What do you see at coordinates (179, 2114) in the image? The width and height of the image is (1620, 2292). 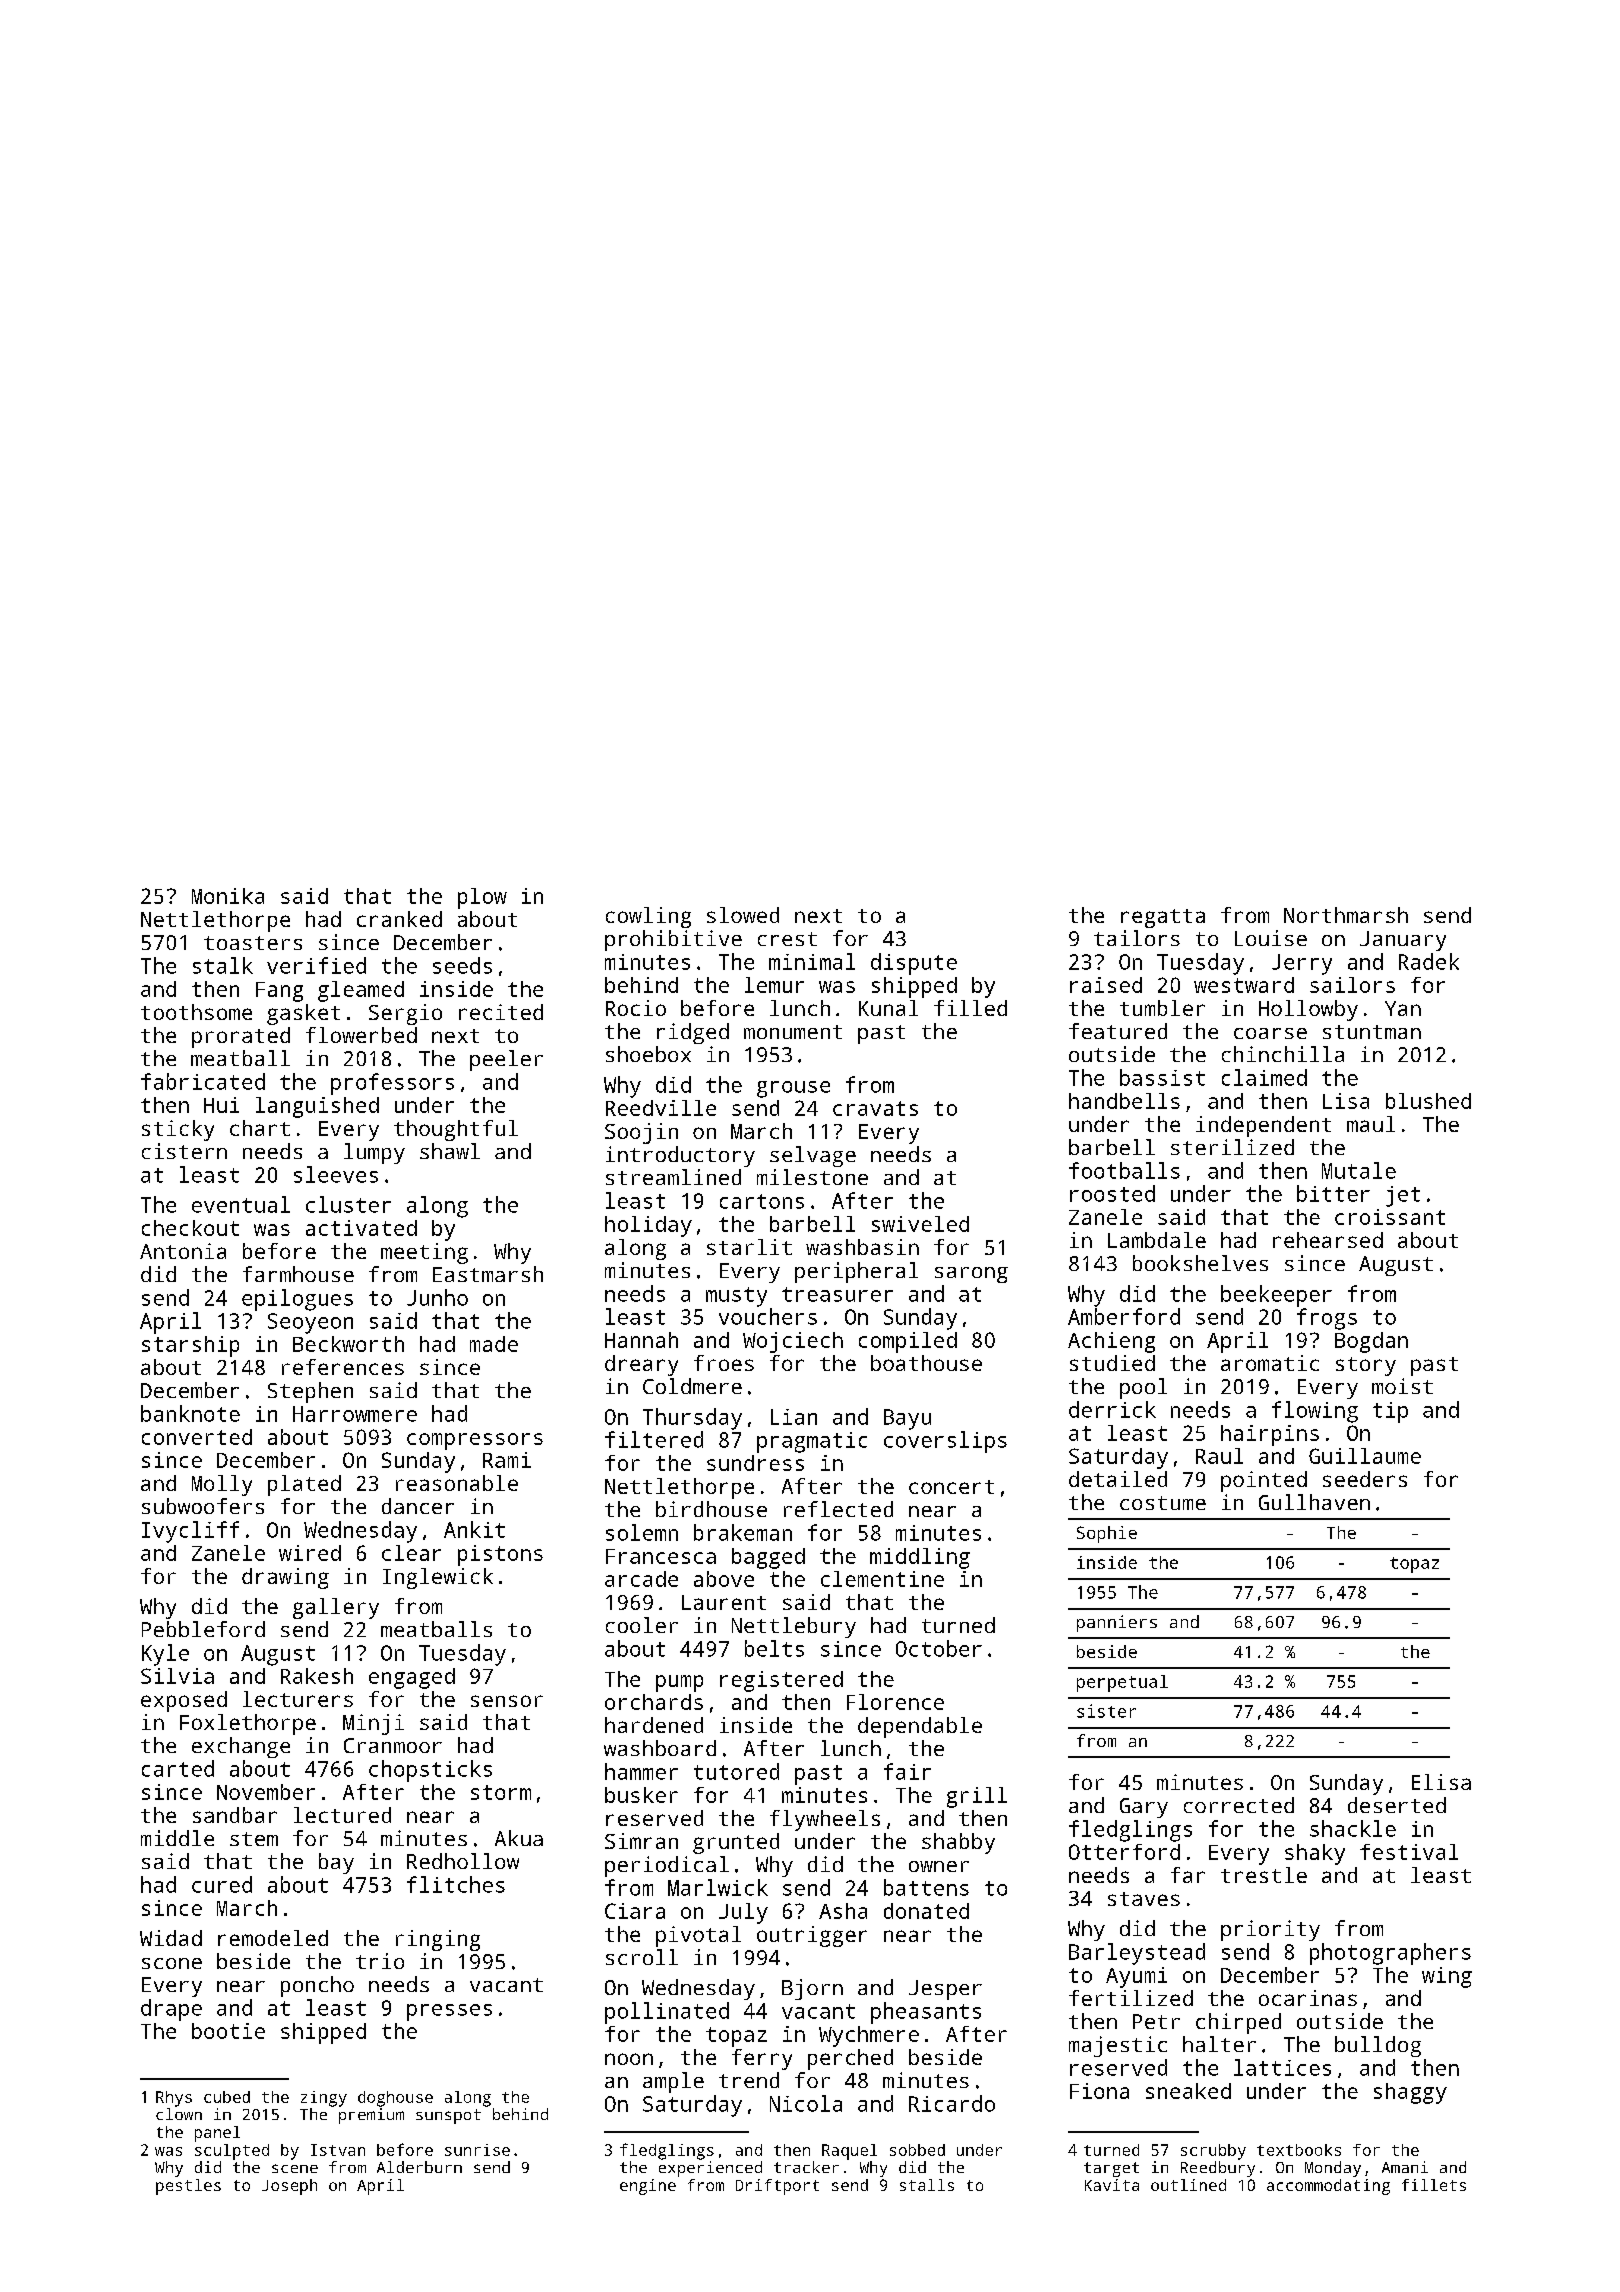 I see `clown` at bounding box center [179, 2114].
